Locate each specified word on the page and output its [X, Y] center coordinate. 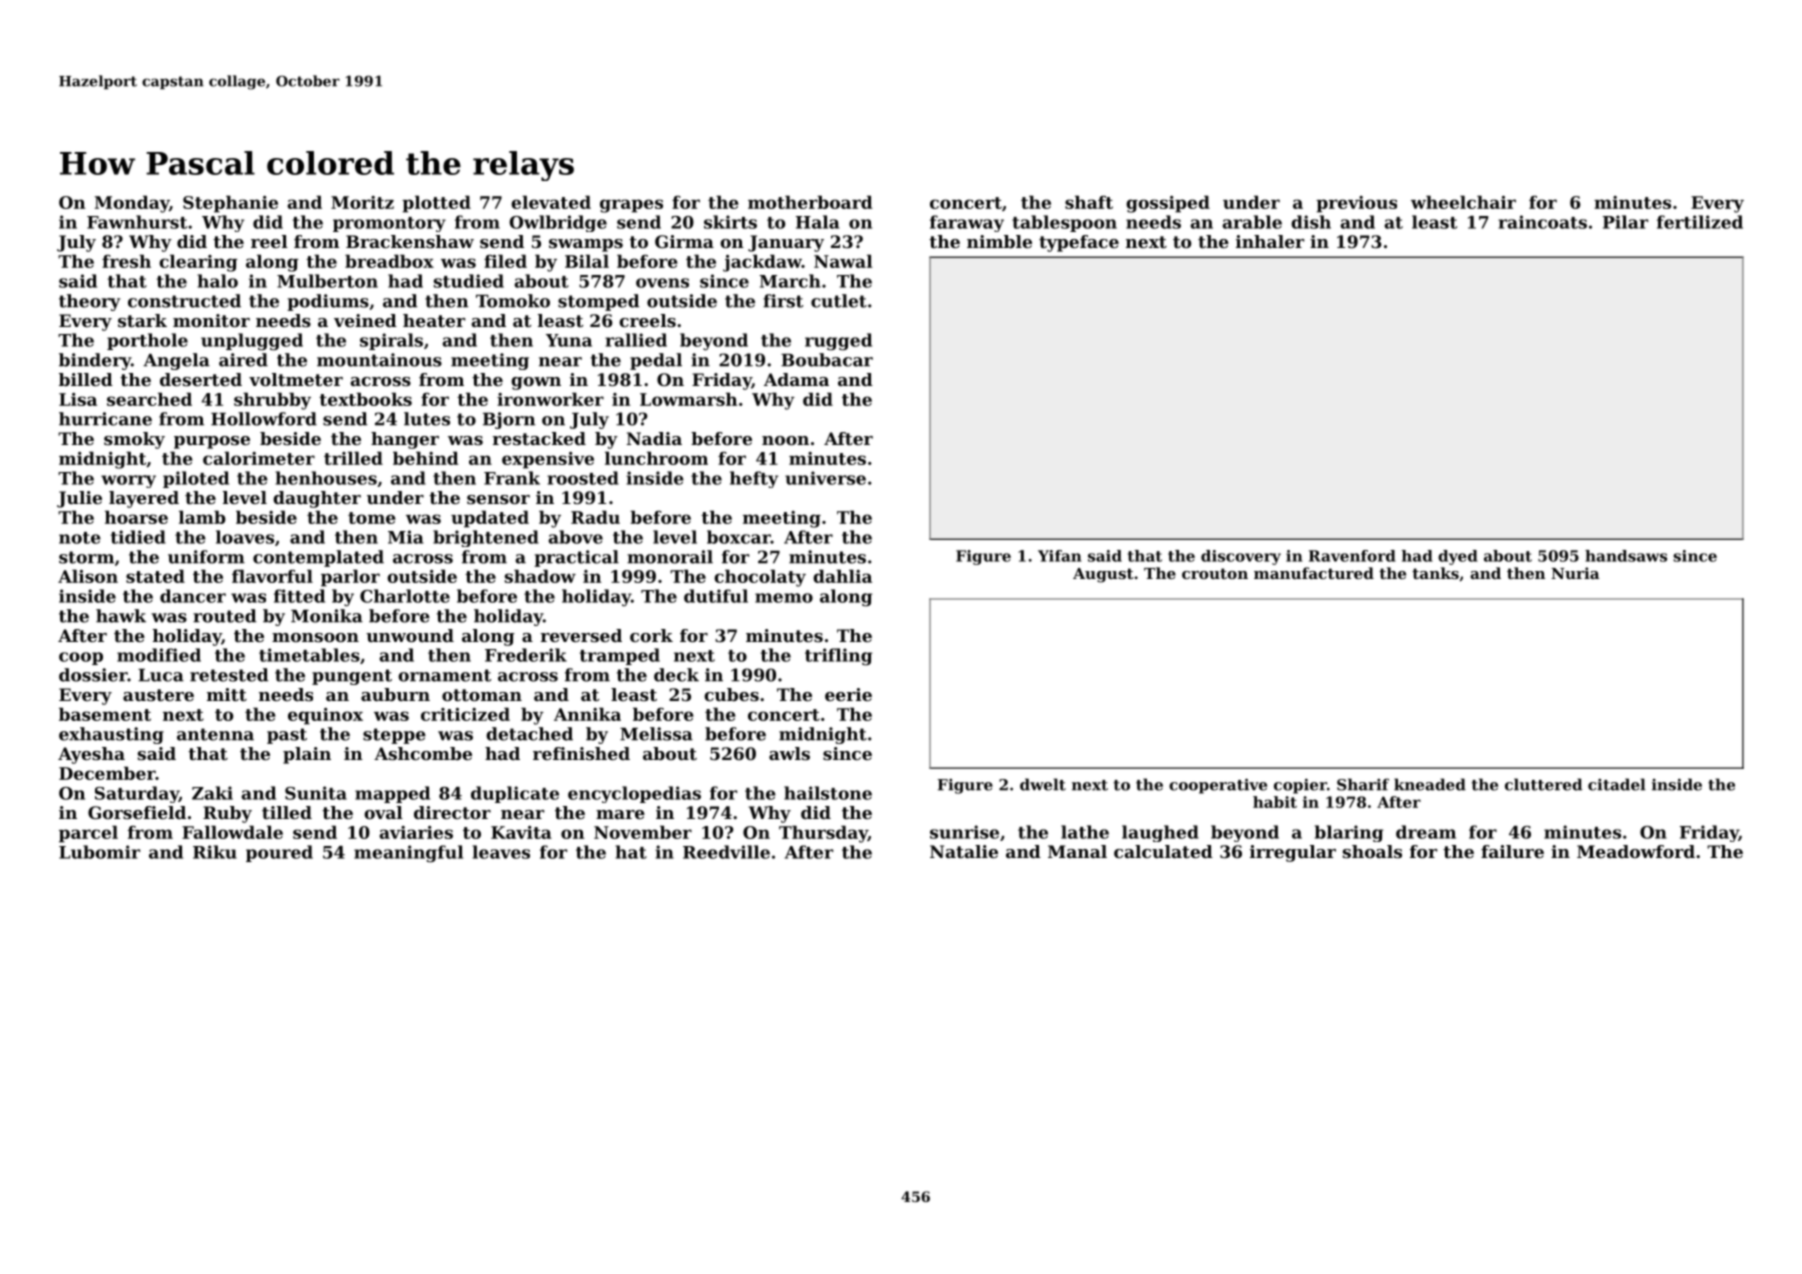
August [1103, 575]
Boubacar [827, 360]
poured [279, 853]
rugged [838, 342]
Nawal [843, 261]
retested [229, 675]
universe [825, 478]
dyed [1458, 557]
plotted [436, 204]
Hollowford [264, 419]
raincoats [1542, 222]
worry [128, 481]
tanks [1435, 573]
